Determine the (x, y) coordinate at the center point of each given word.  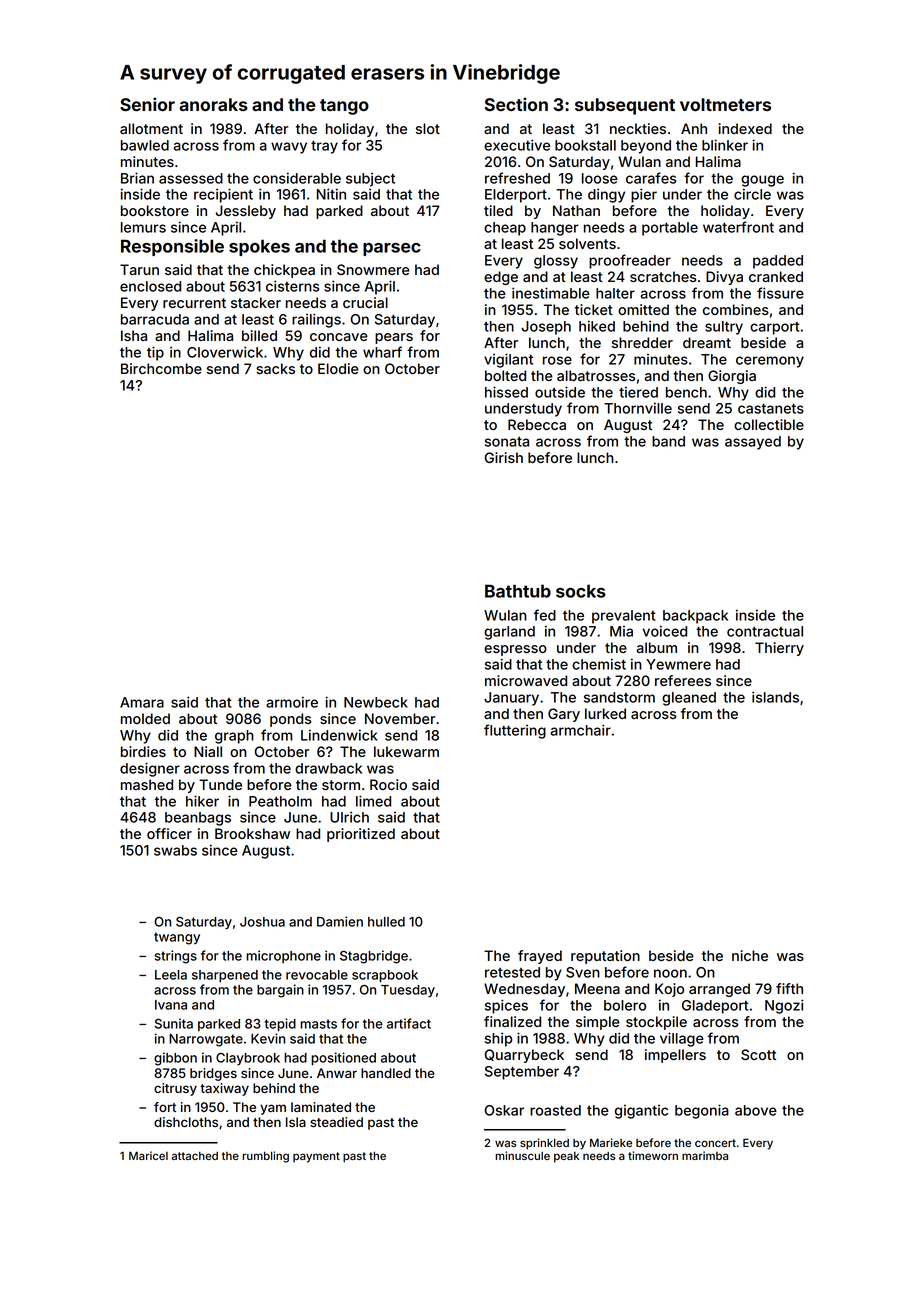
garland (509, 633)
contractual (765, 631)
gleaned (689, 699)
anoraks (213, 104)
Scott (758, 1054)
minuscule (523, 1155)
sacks (275, 368)
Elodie (338, 368)
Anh (694, 128)
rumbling (266, 1157)
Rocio (388, 784)
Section (516, 104)
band (668, 441)
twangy (177, 938)
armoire (292, 702)
